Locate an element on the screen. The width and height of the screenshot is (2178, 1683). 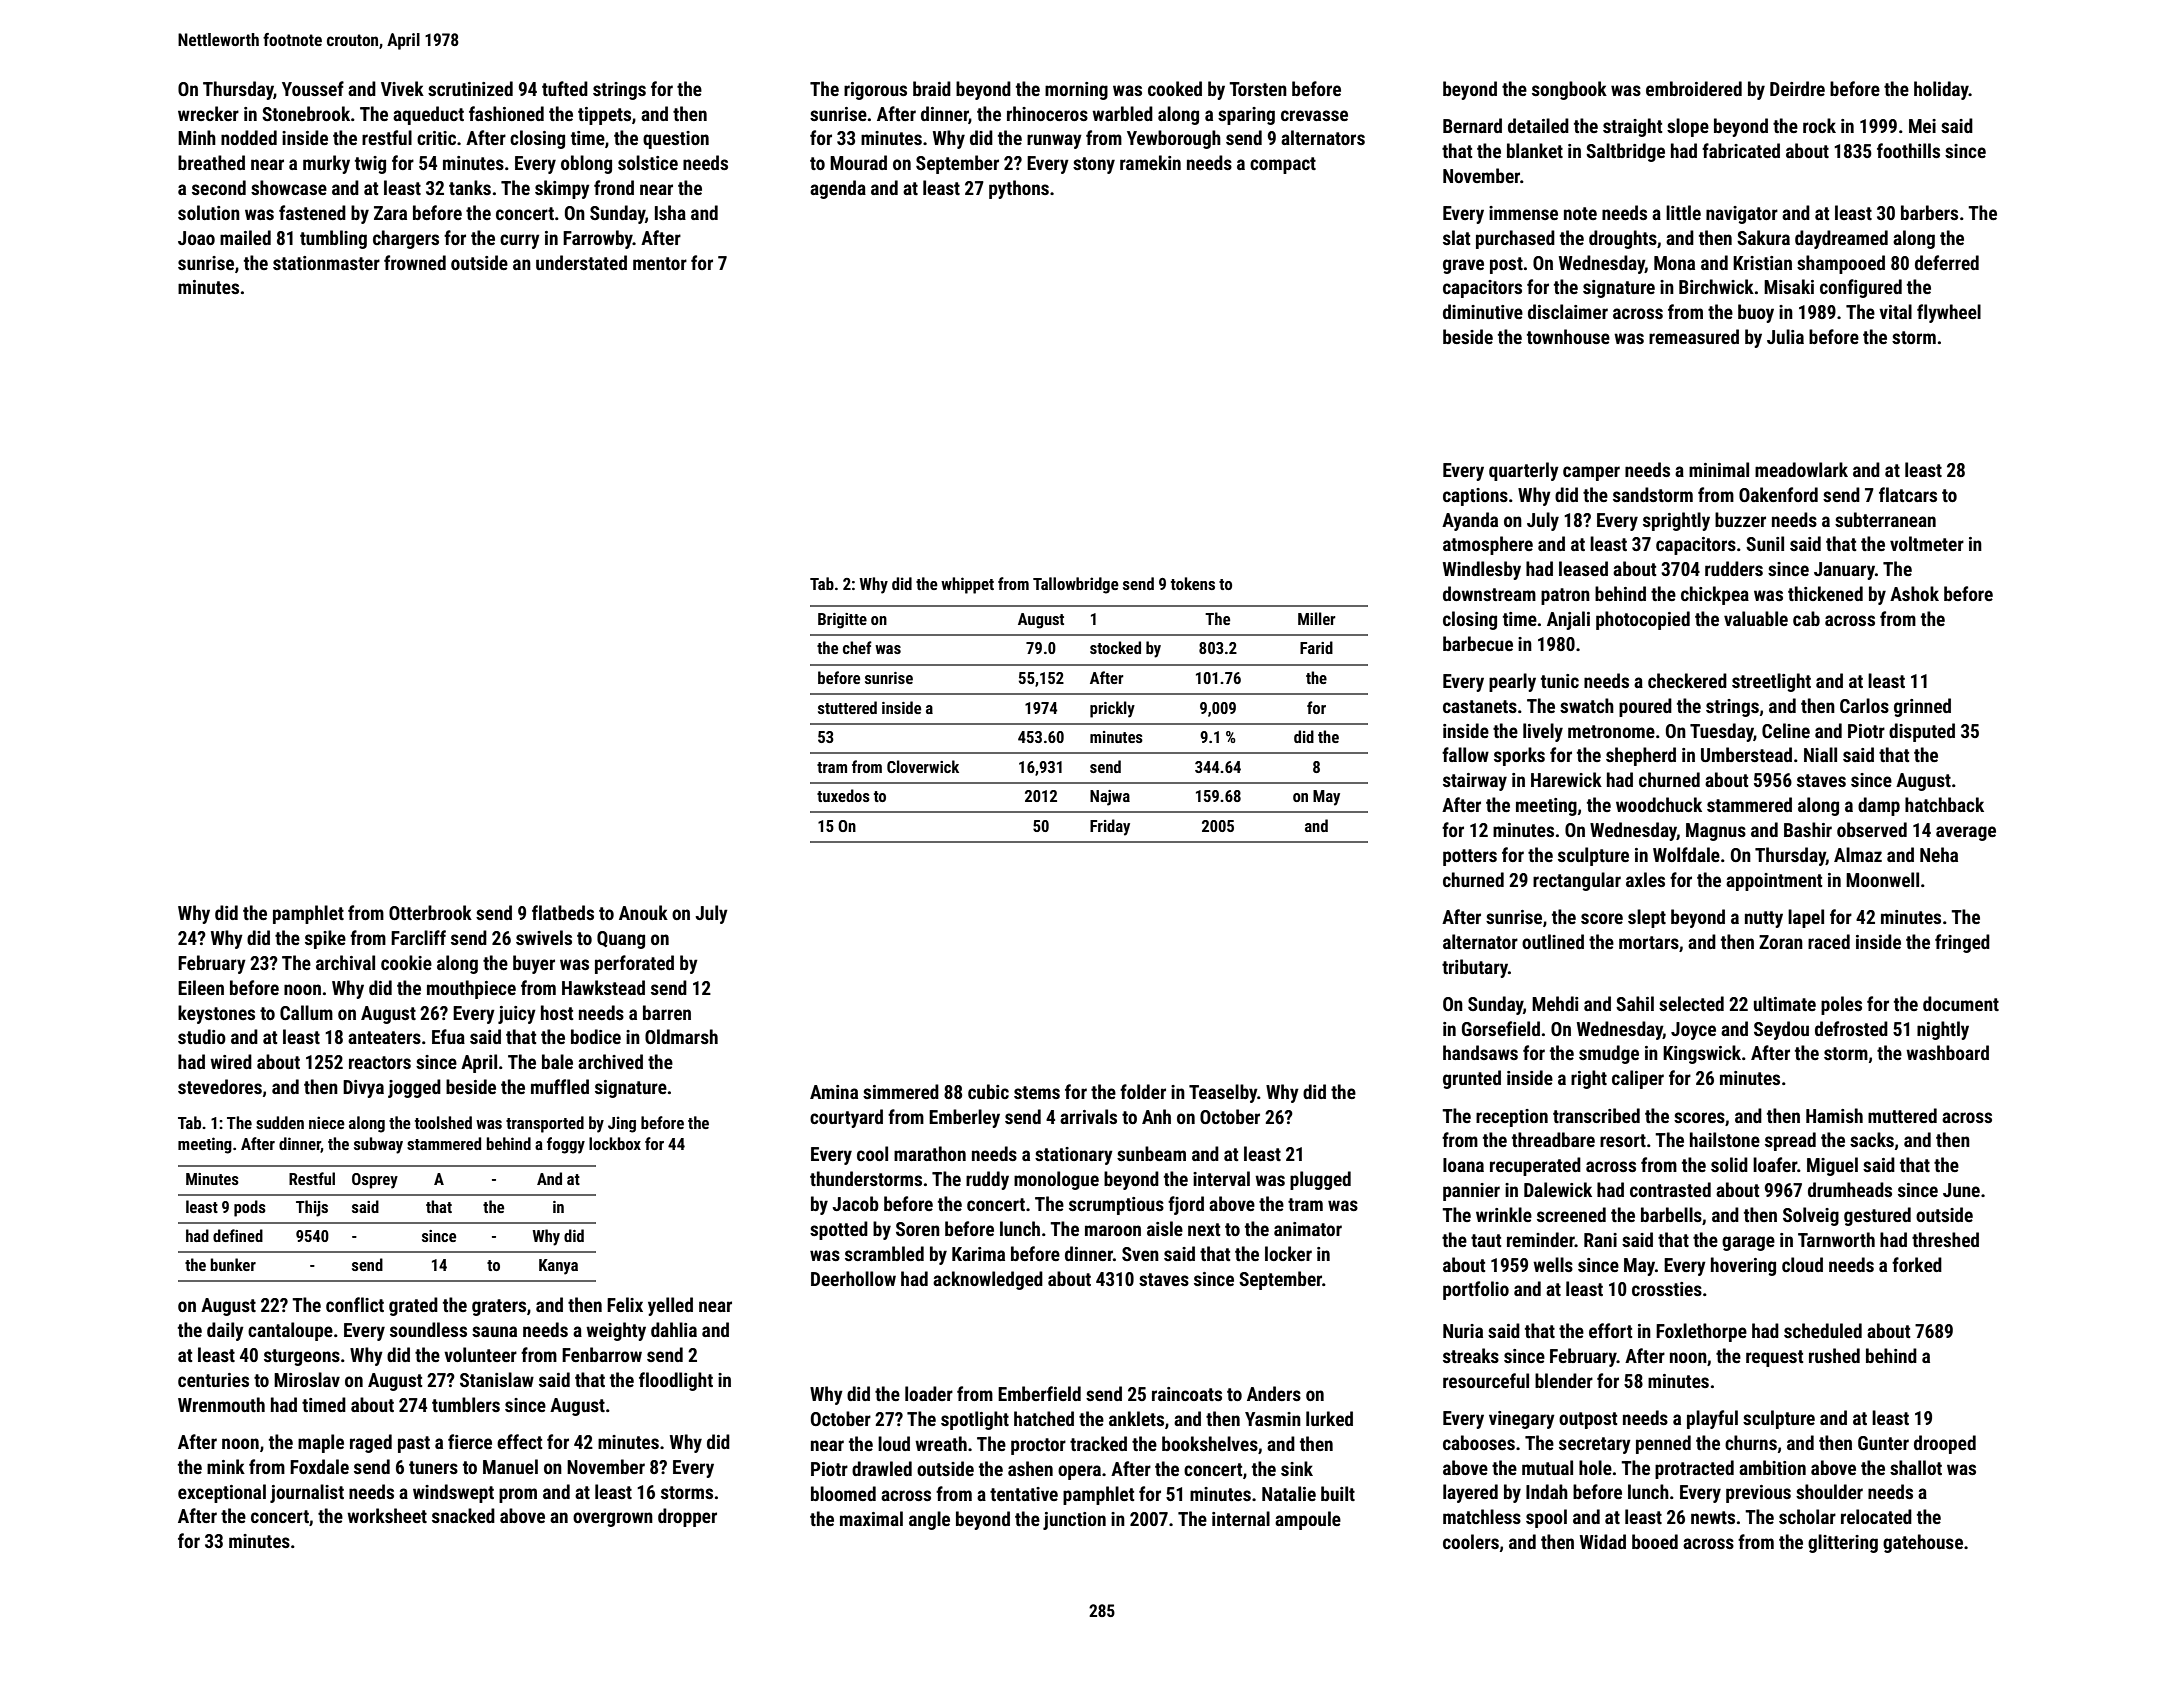
journalist is located at coordinates (307, 1493).
